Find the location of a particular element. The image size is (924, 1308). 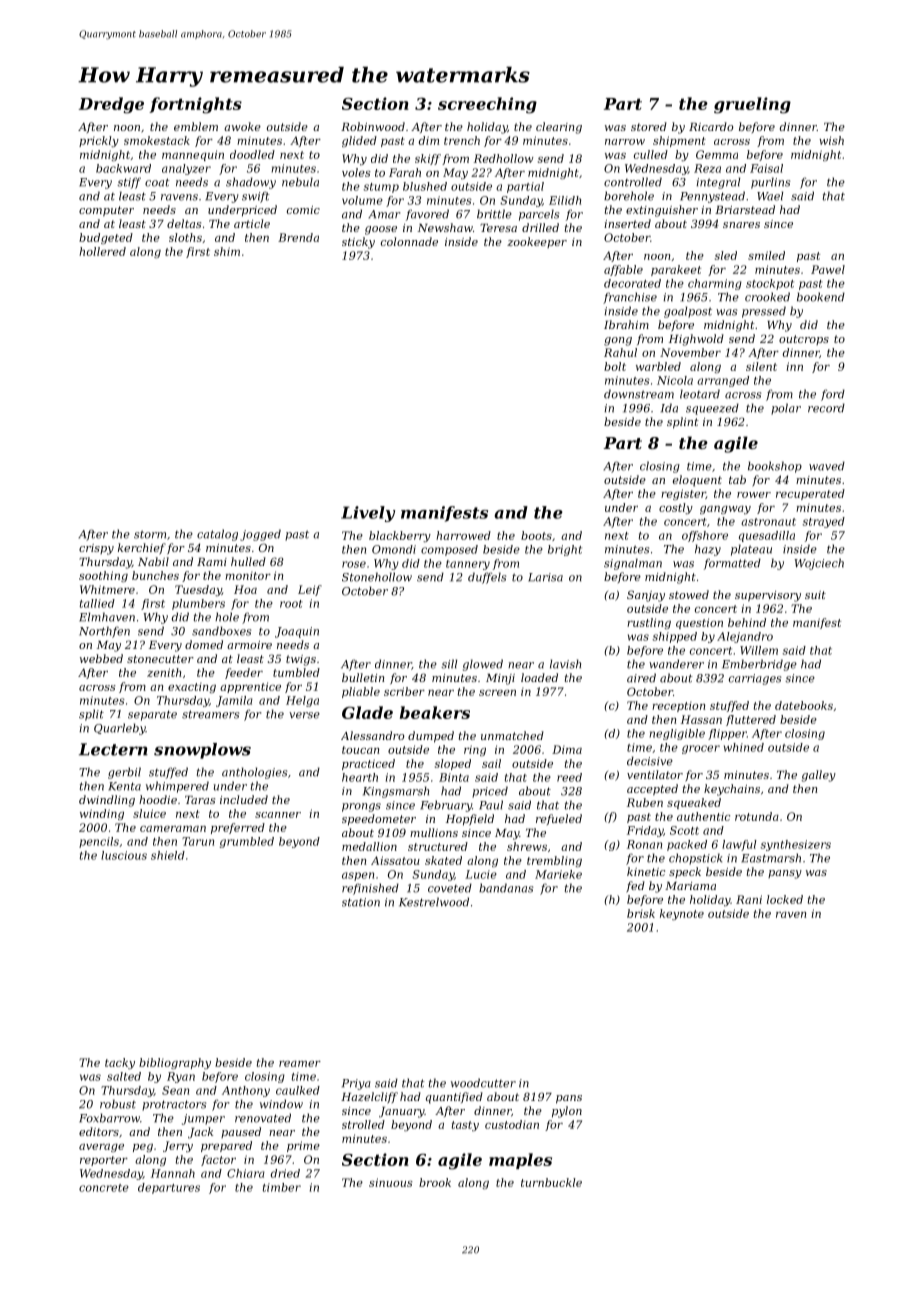

Pennystead is located at coordinates (712, 197).
